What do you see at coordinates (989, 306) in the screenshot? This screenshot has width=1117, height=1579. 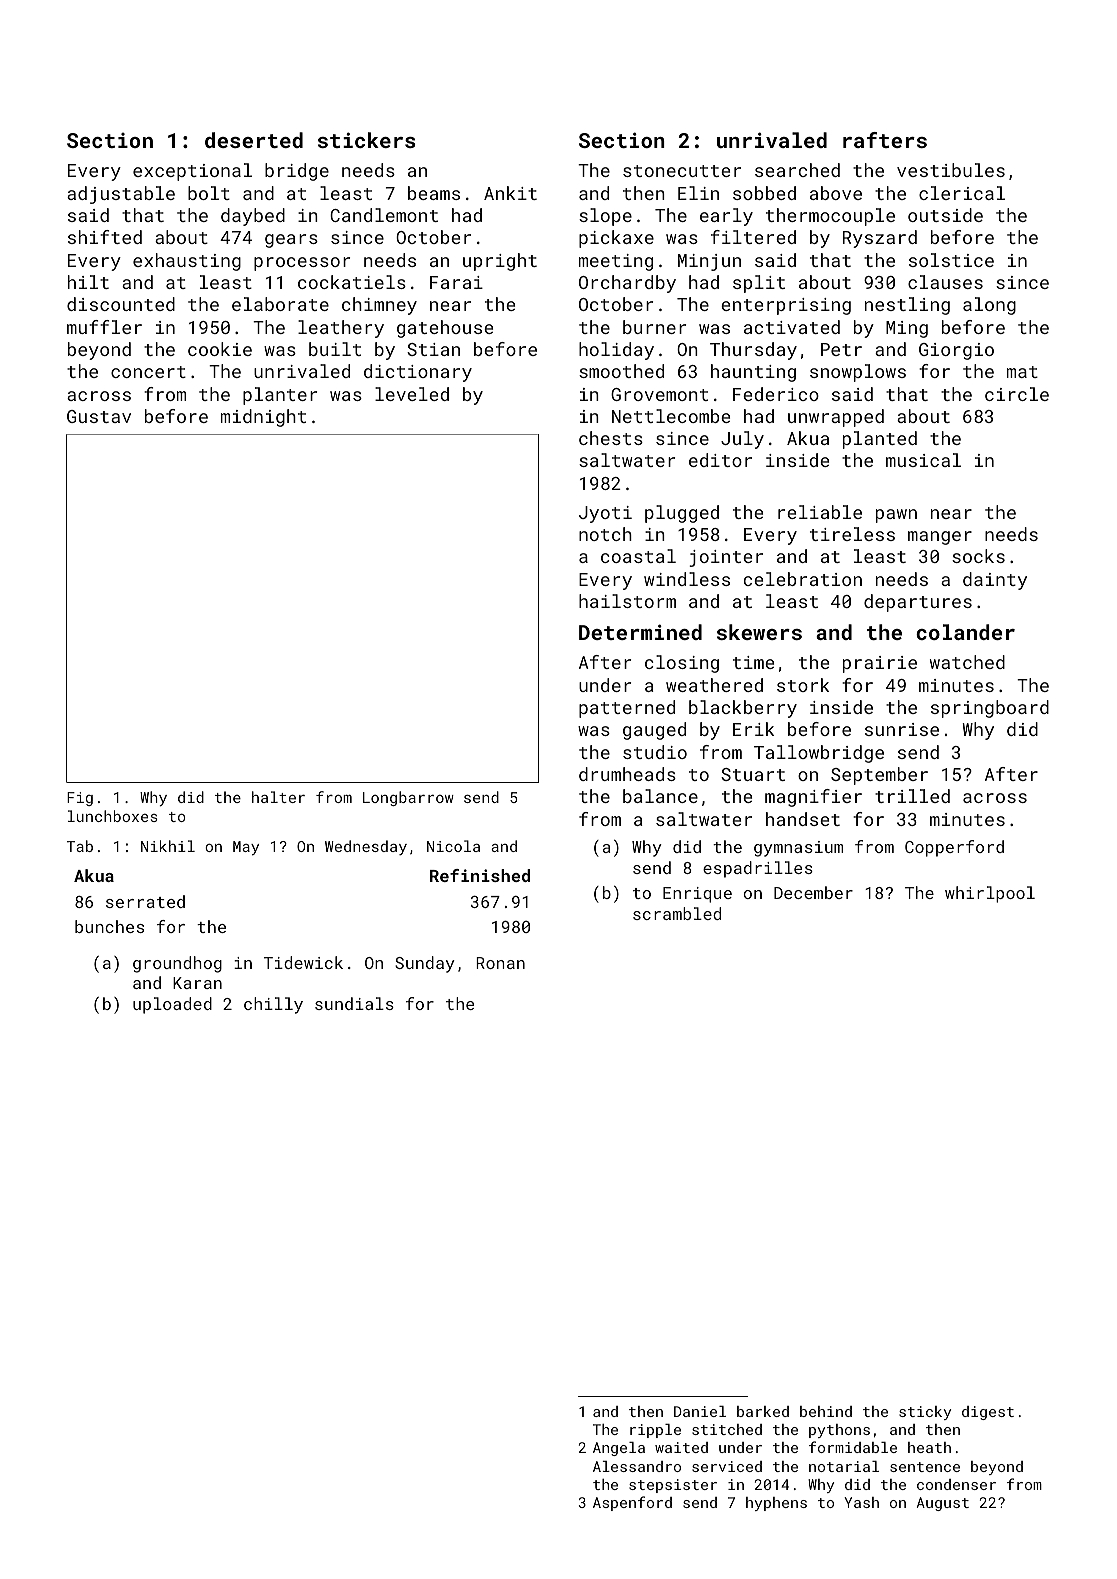 I see `along` at bounding box center [989, 306].
